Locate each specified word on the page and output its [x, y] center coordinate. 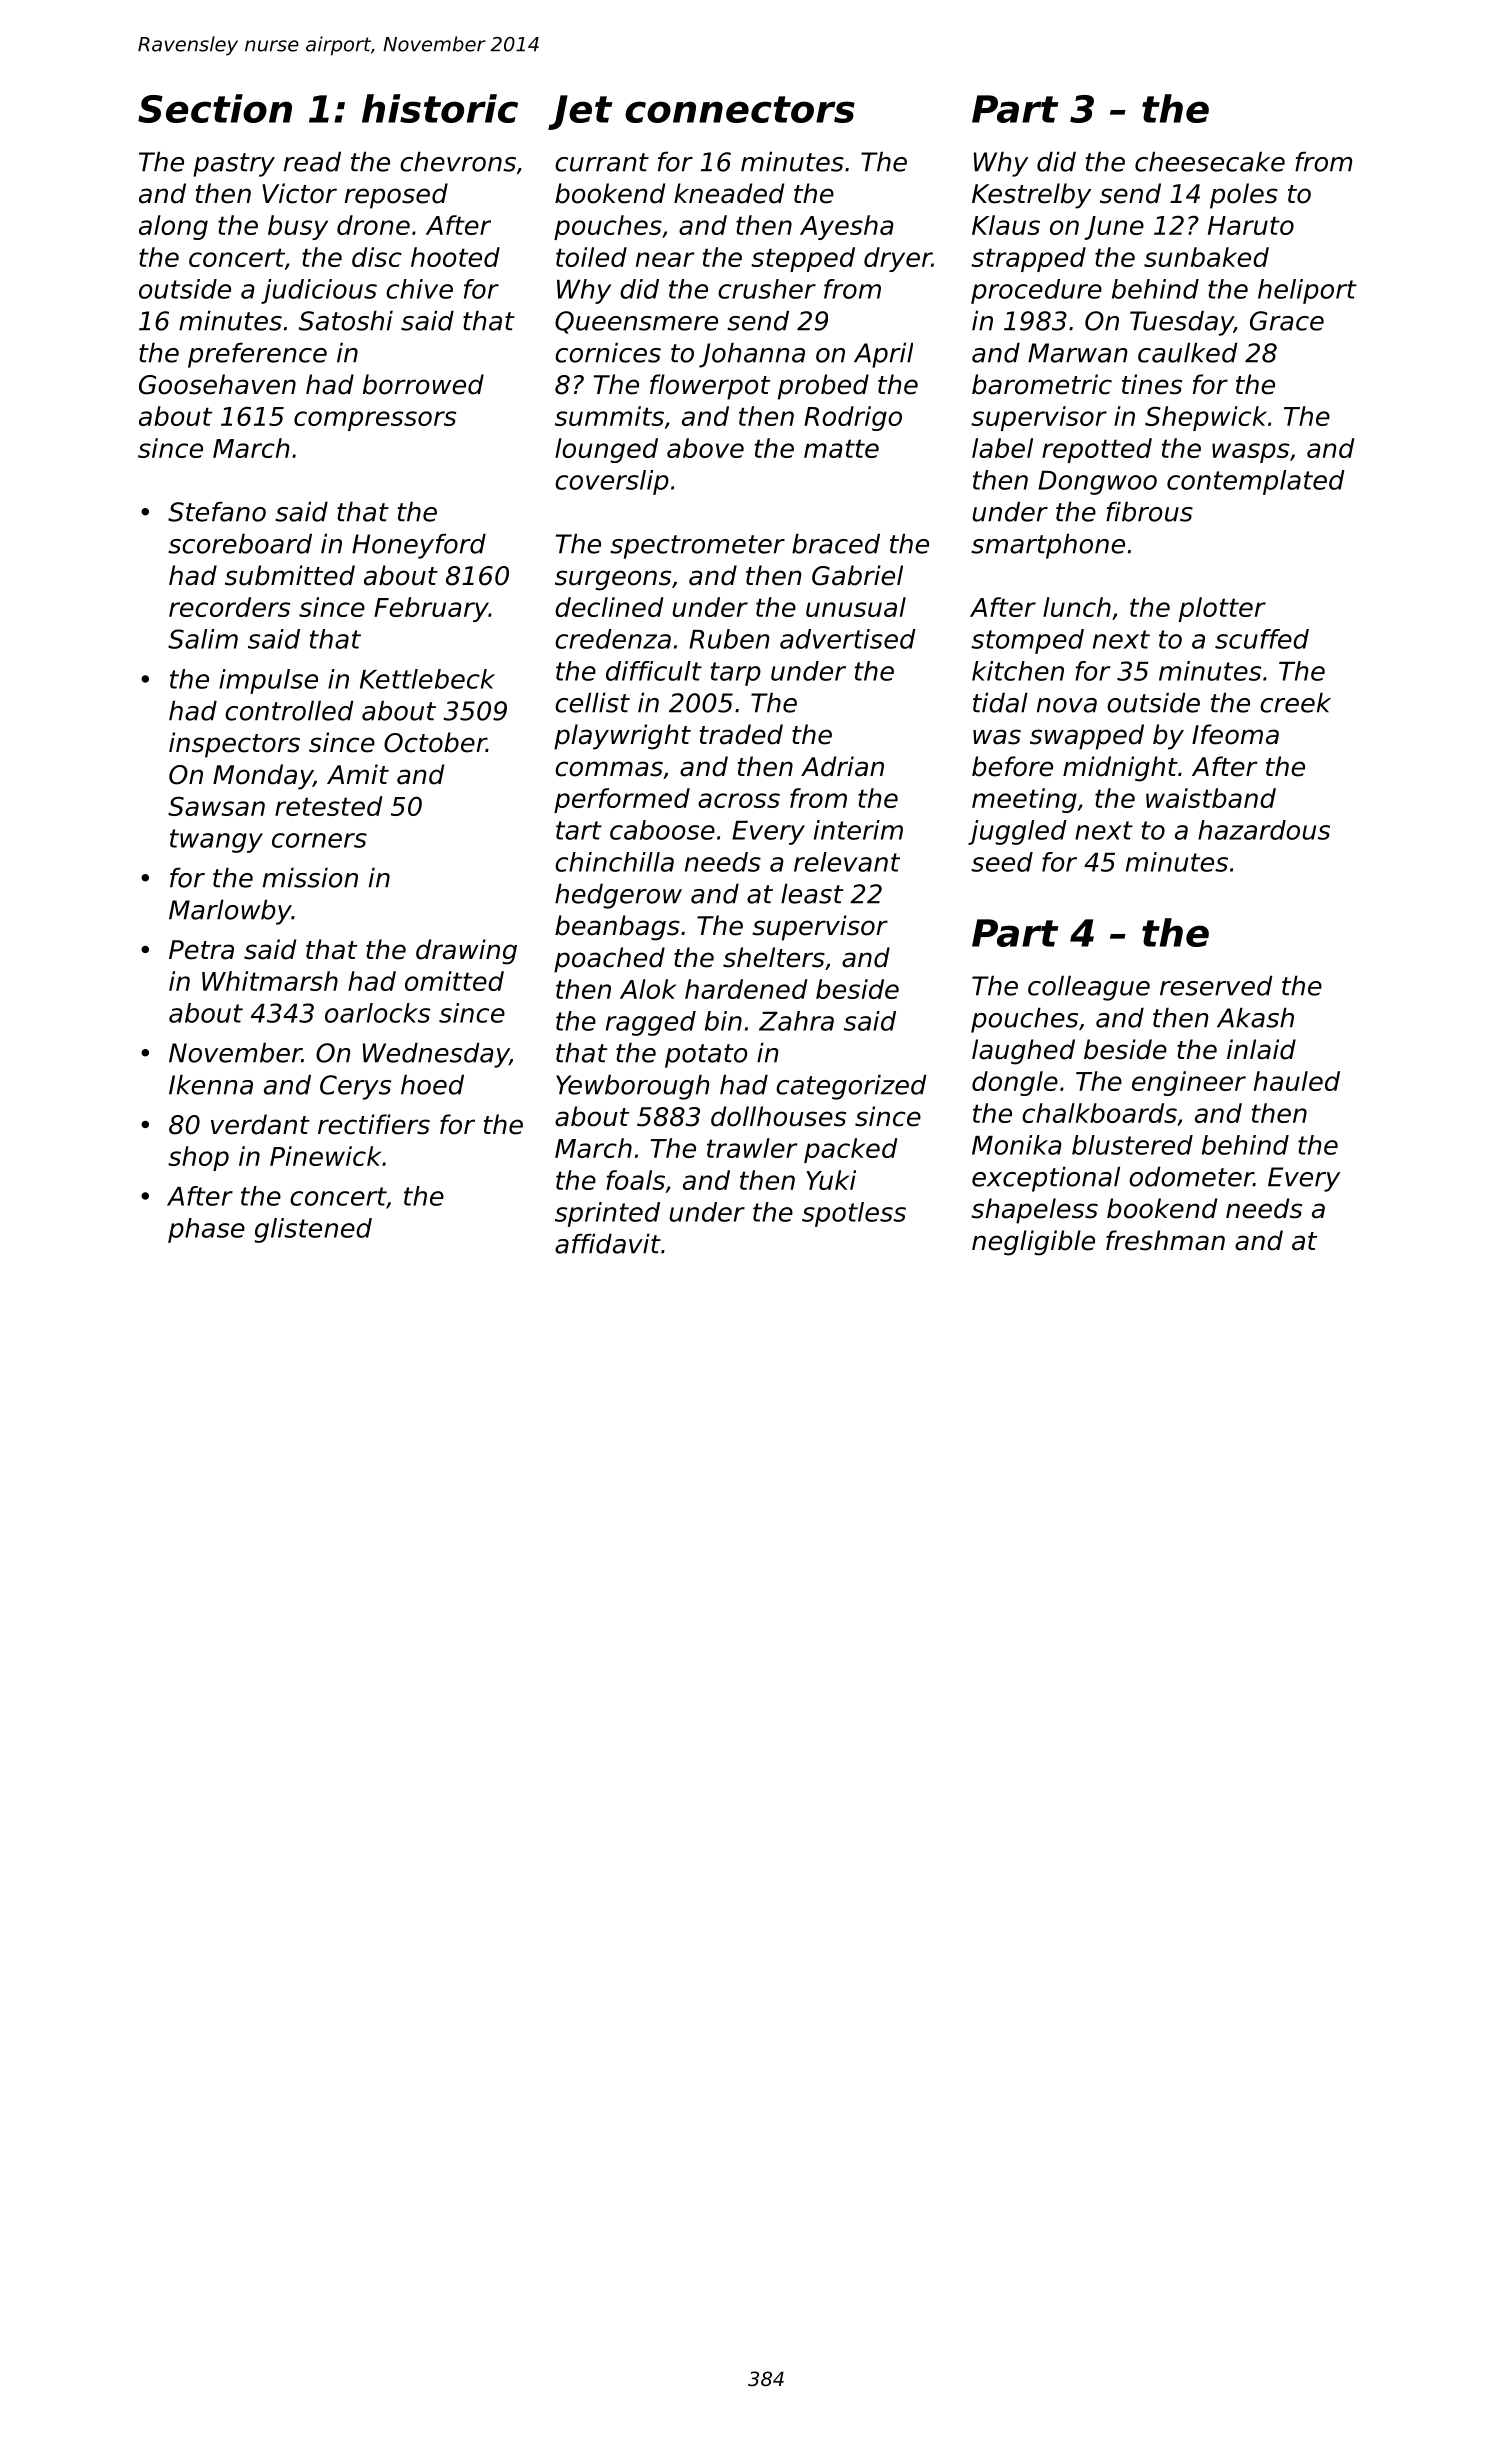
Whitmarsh [270, 981]
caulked [1188, 352]
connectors [740, 109]
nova [1067, 705]
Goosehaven [217, 384]
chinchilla [614, 862]
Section [215, 108]
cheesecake [1210, 161]
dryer [898, 259]
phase [206, 1230]
